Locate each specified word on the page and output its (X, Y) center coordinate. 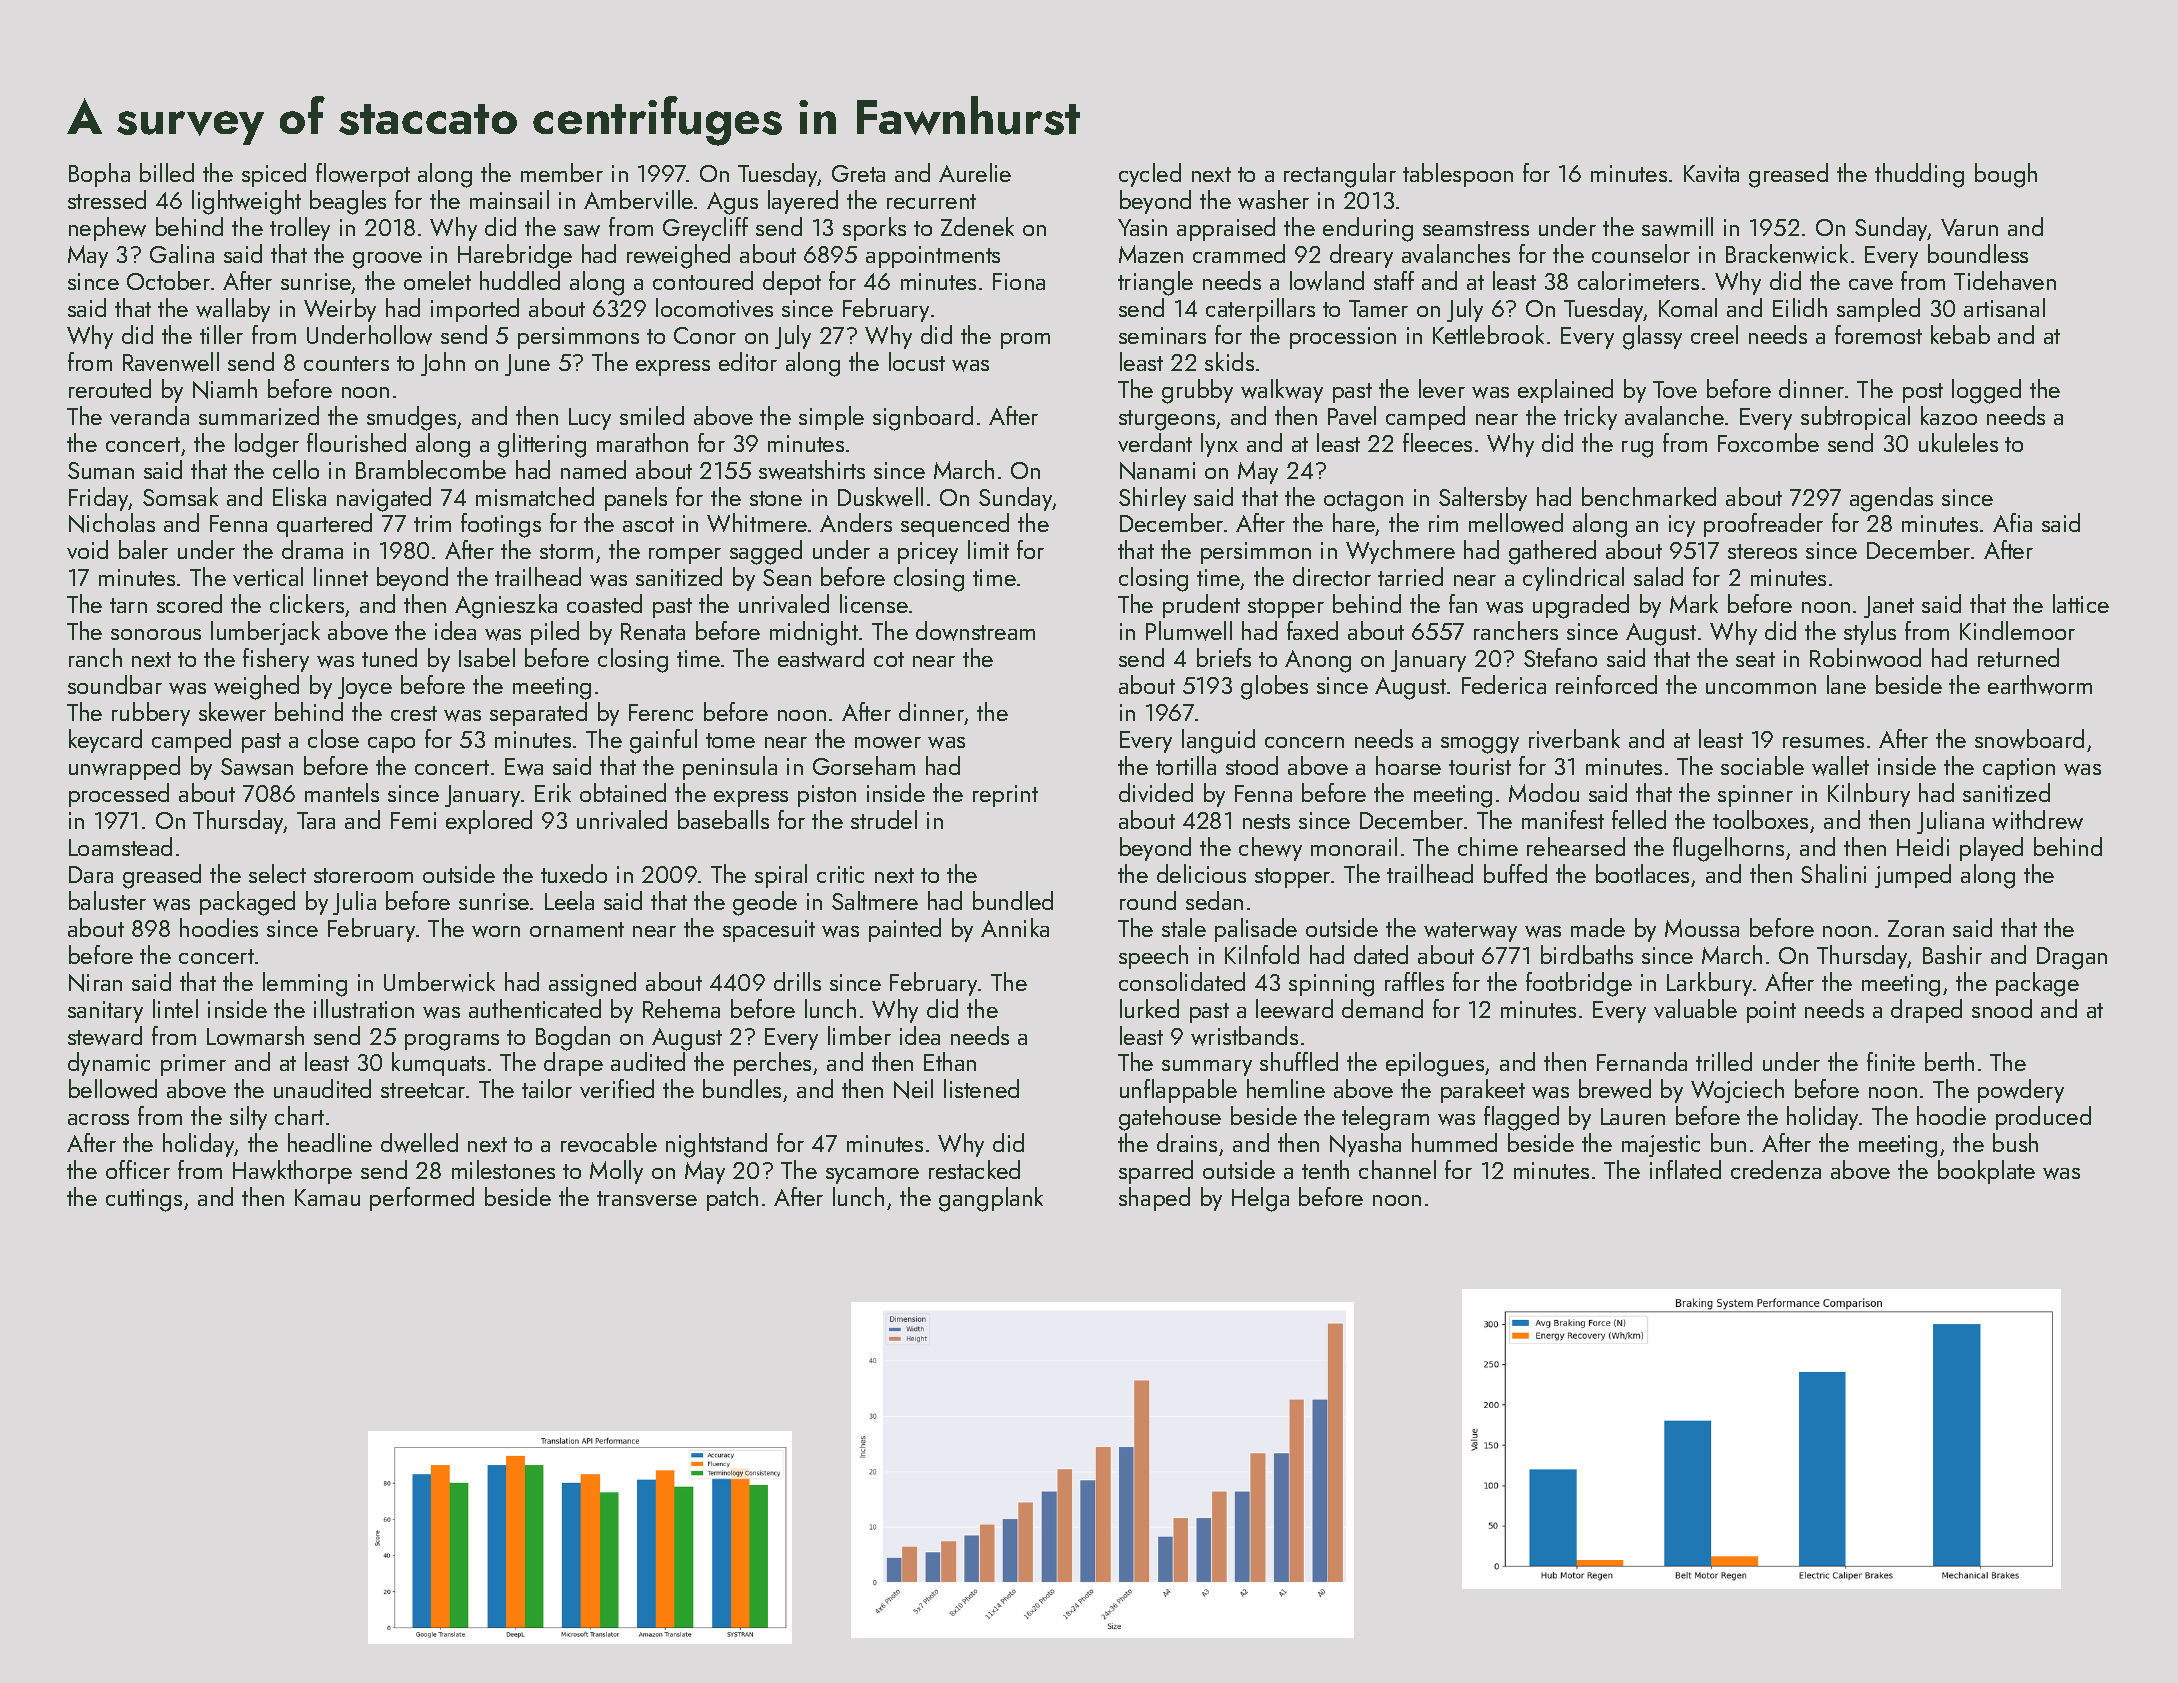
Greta (858, 173)
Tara (316, 820)
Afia (2012, 522)
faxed (1312, 630)
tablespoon (1458, 175)
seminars (1162, 335)
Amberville (638, 199)
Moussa (1702, 928)
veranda (149, 415)
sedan (1214, 900)
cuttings (144, 1200)
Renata (653, 631)
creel (1714, 334)
